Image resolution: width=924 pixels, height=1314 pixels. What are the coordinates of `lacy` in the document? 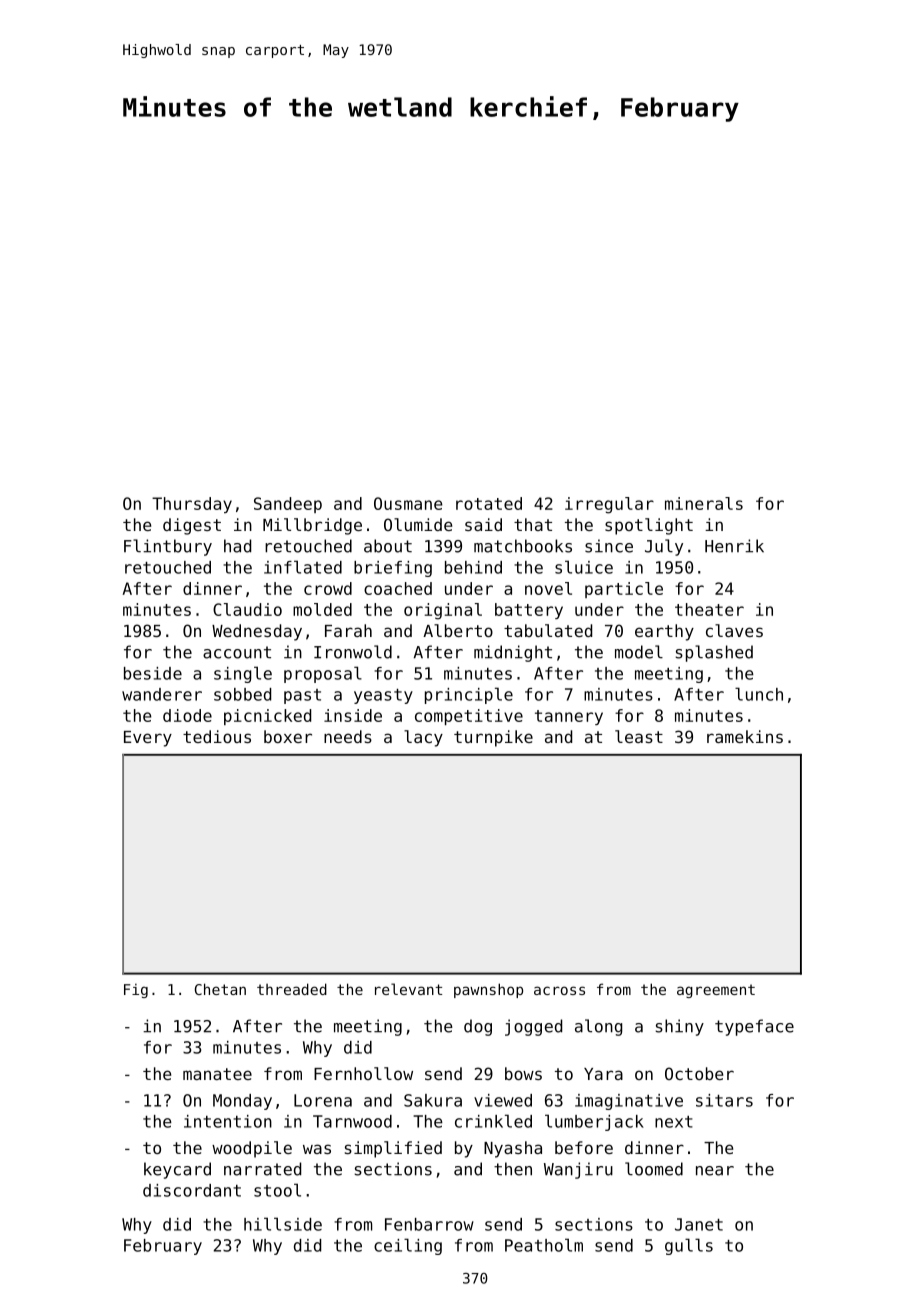 It's located at (423, 738).
